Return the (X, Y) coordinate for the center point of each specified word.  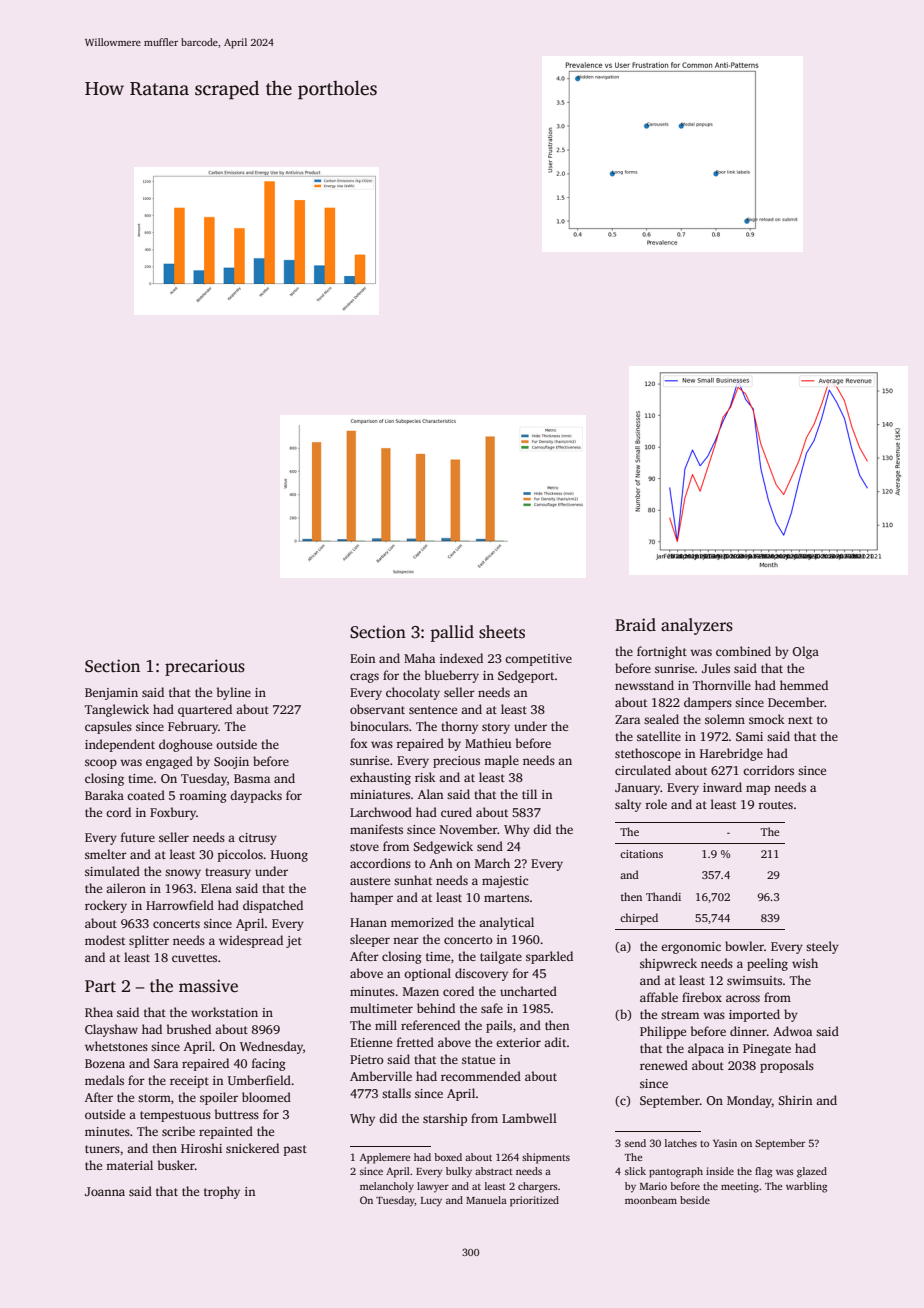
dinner (748, 1031)
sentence (433, 710)
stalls (396, 1093)
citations (641, 854)
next (800, 720)
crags (364, 678)
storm (154, 1098)
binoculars (379, 726)
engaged (169, 762)
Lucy (431, 1202)
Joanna (105, 1191)
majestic (505, 882)
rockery (106, 906)
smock (767, 719)
